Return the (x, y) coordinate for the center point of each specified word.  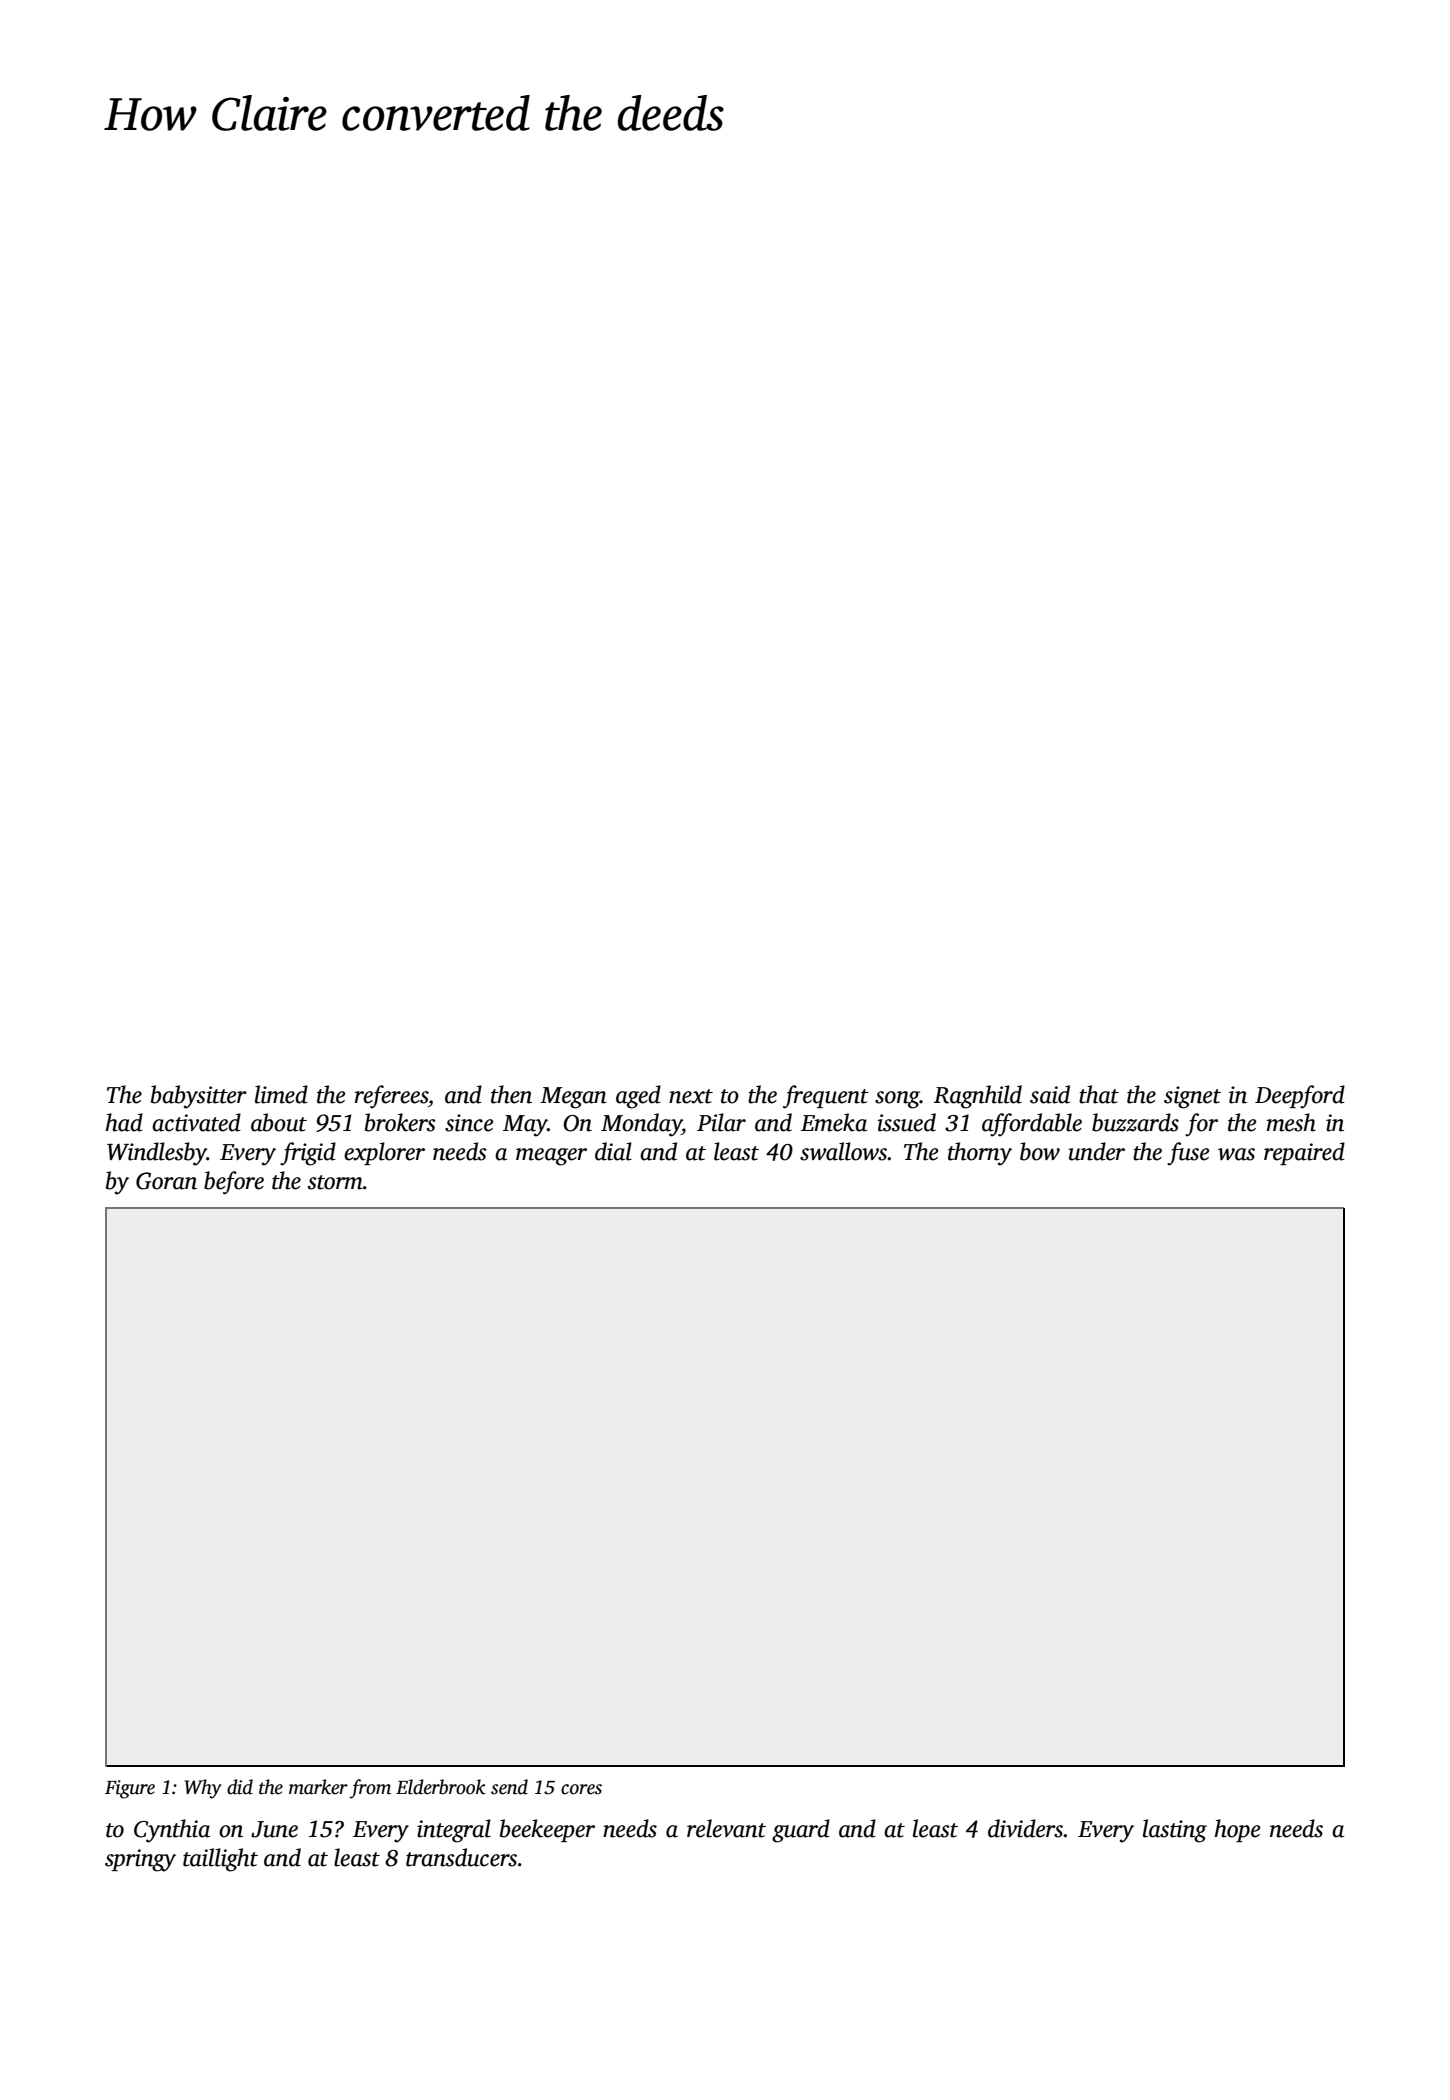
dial (613, 1151)
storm (335, 1182)
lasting (1175, 1831)
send (509, 1787)
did (240, 1787)
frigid (308, 1154)
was (1236, 1154)
